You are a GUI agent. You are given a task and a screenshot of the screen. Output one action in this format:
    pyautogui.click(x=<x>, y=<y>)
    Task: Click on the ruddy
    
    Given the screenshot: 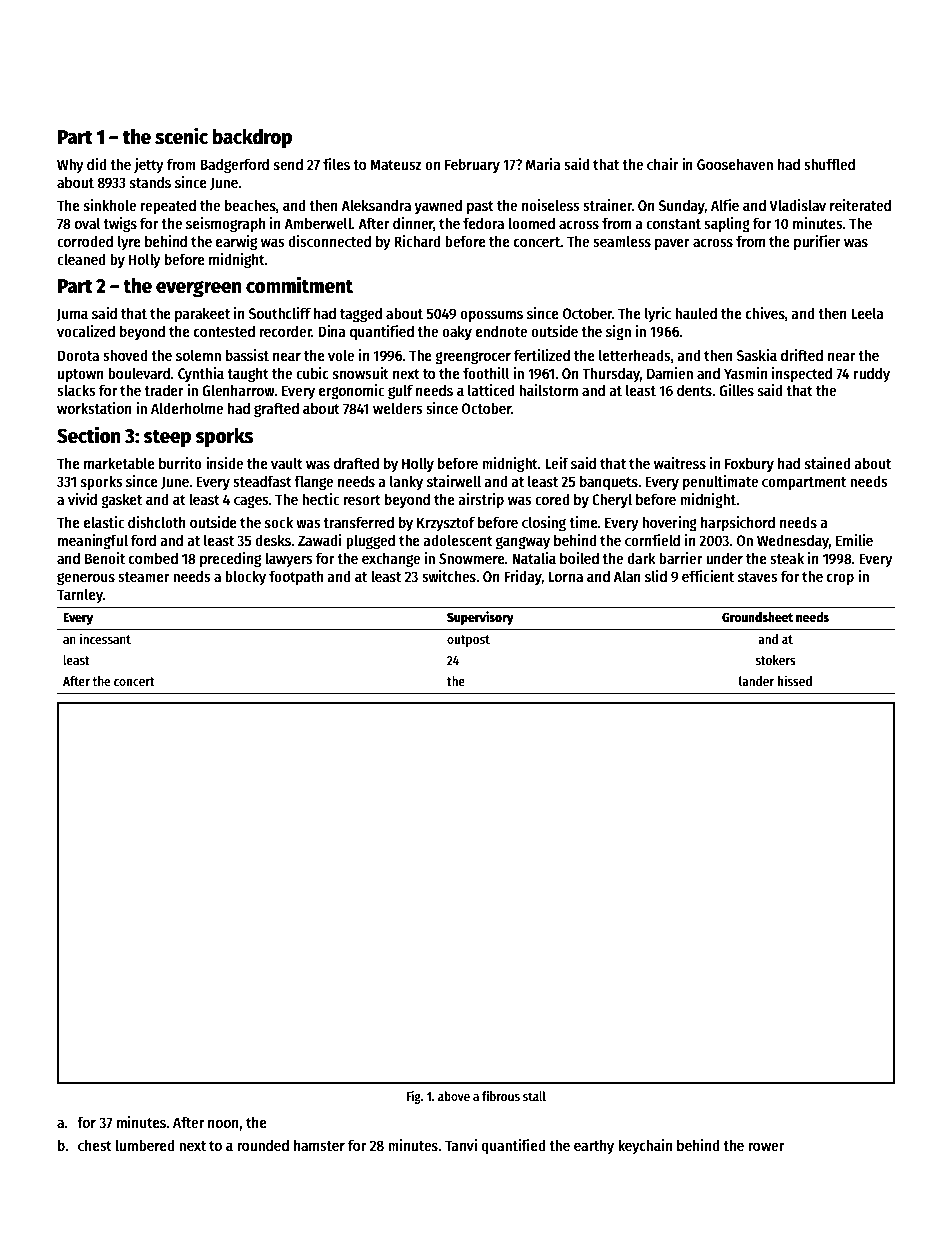 What is the action you would take?
    pyautogui.click(x=872, y=374)
